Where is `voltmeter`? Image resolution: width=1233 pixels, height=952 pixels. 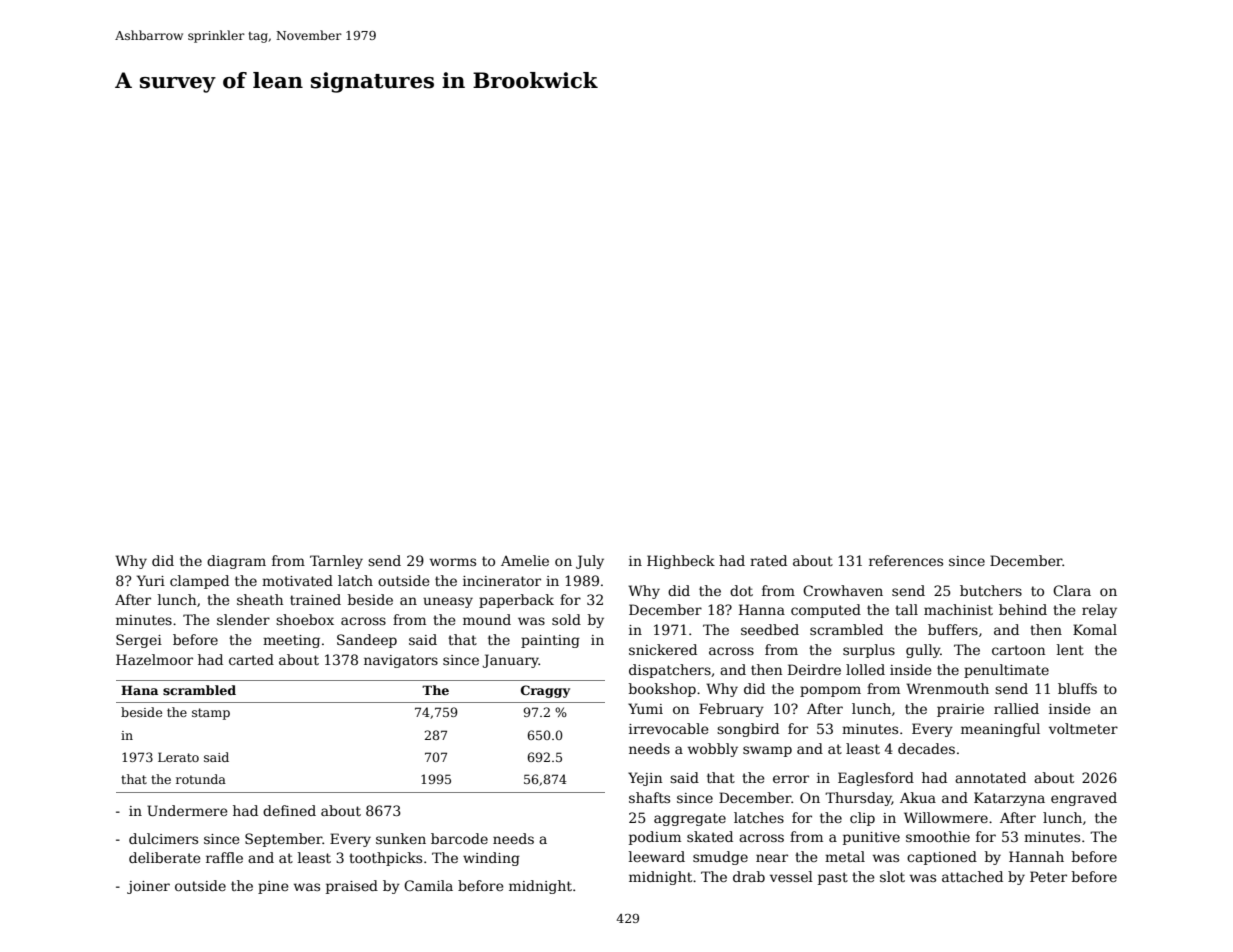 voltmeter is located at coordinates (1083, 728).
